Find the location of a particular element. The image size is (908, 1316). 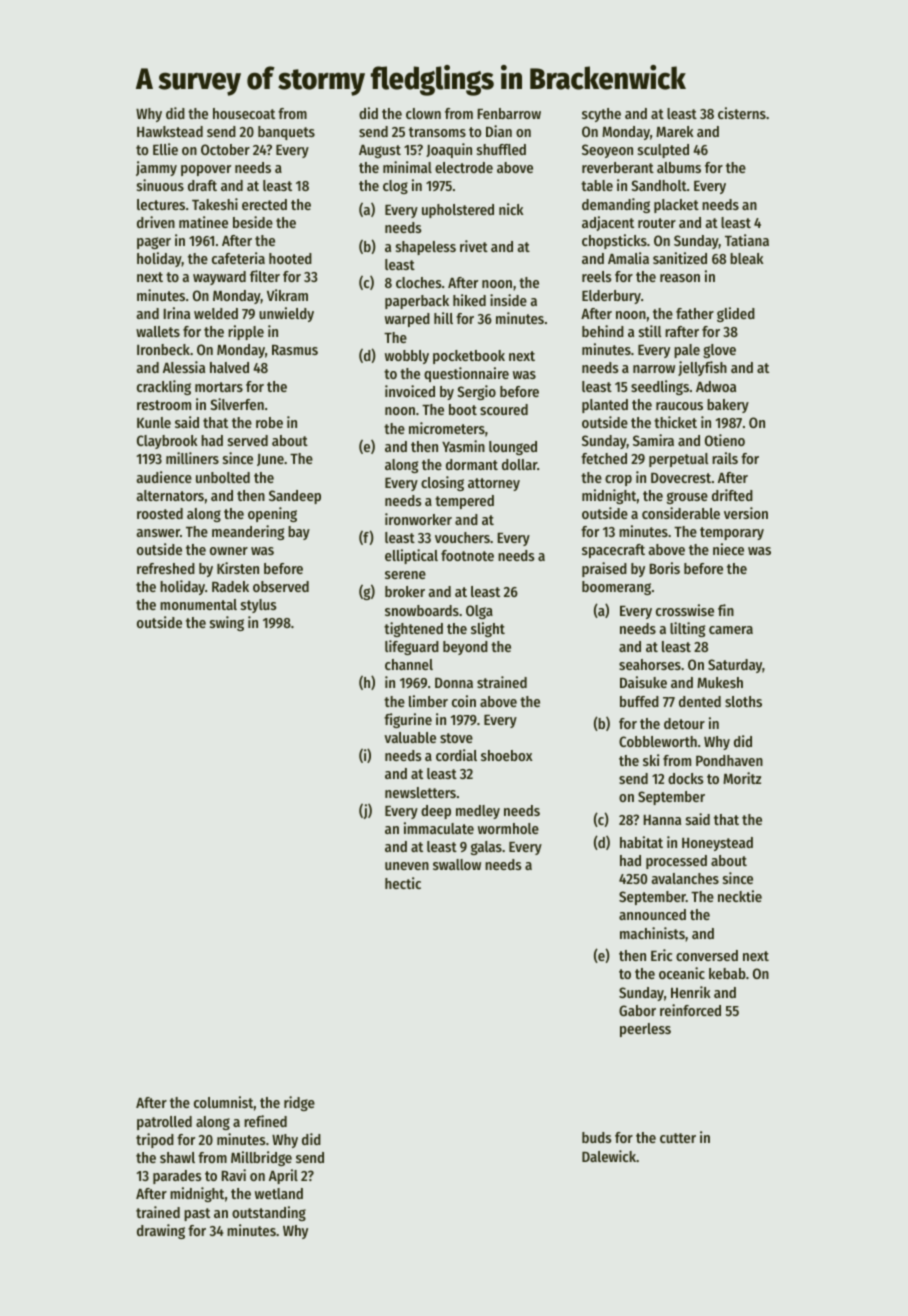

columnist is located at coordinates (224, 1102).
